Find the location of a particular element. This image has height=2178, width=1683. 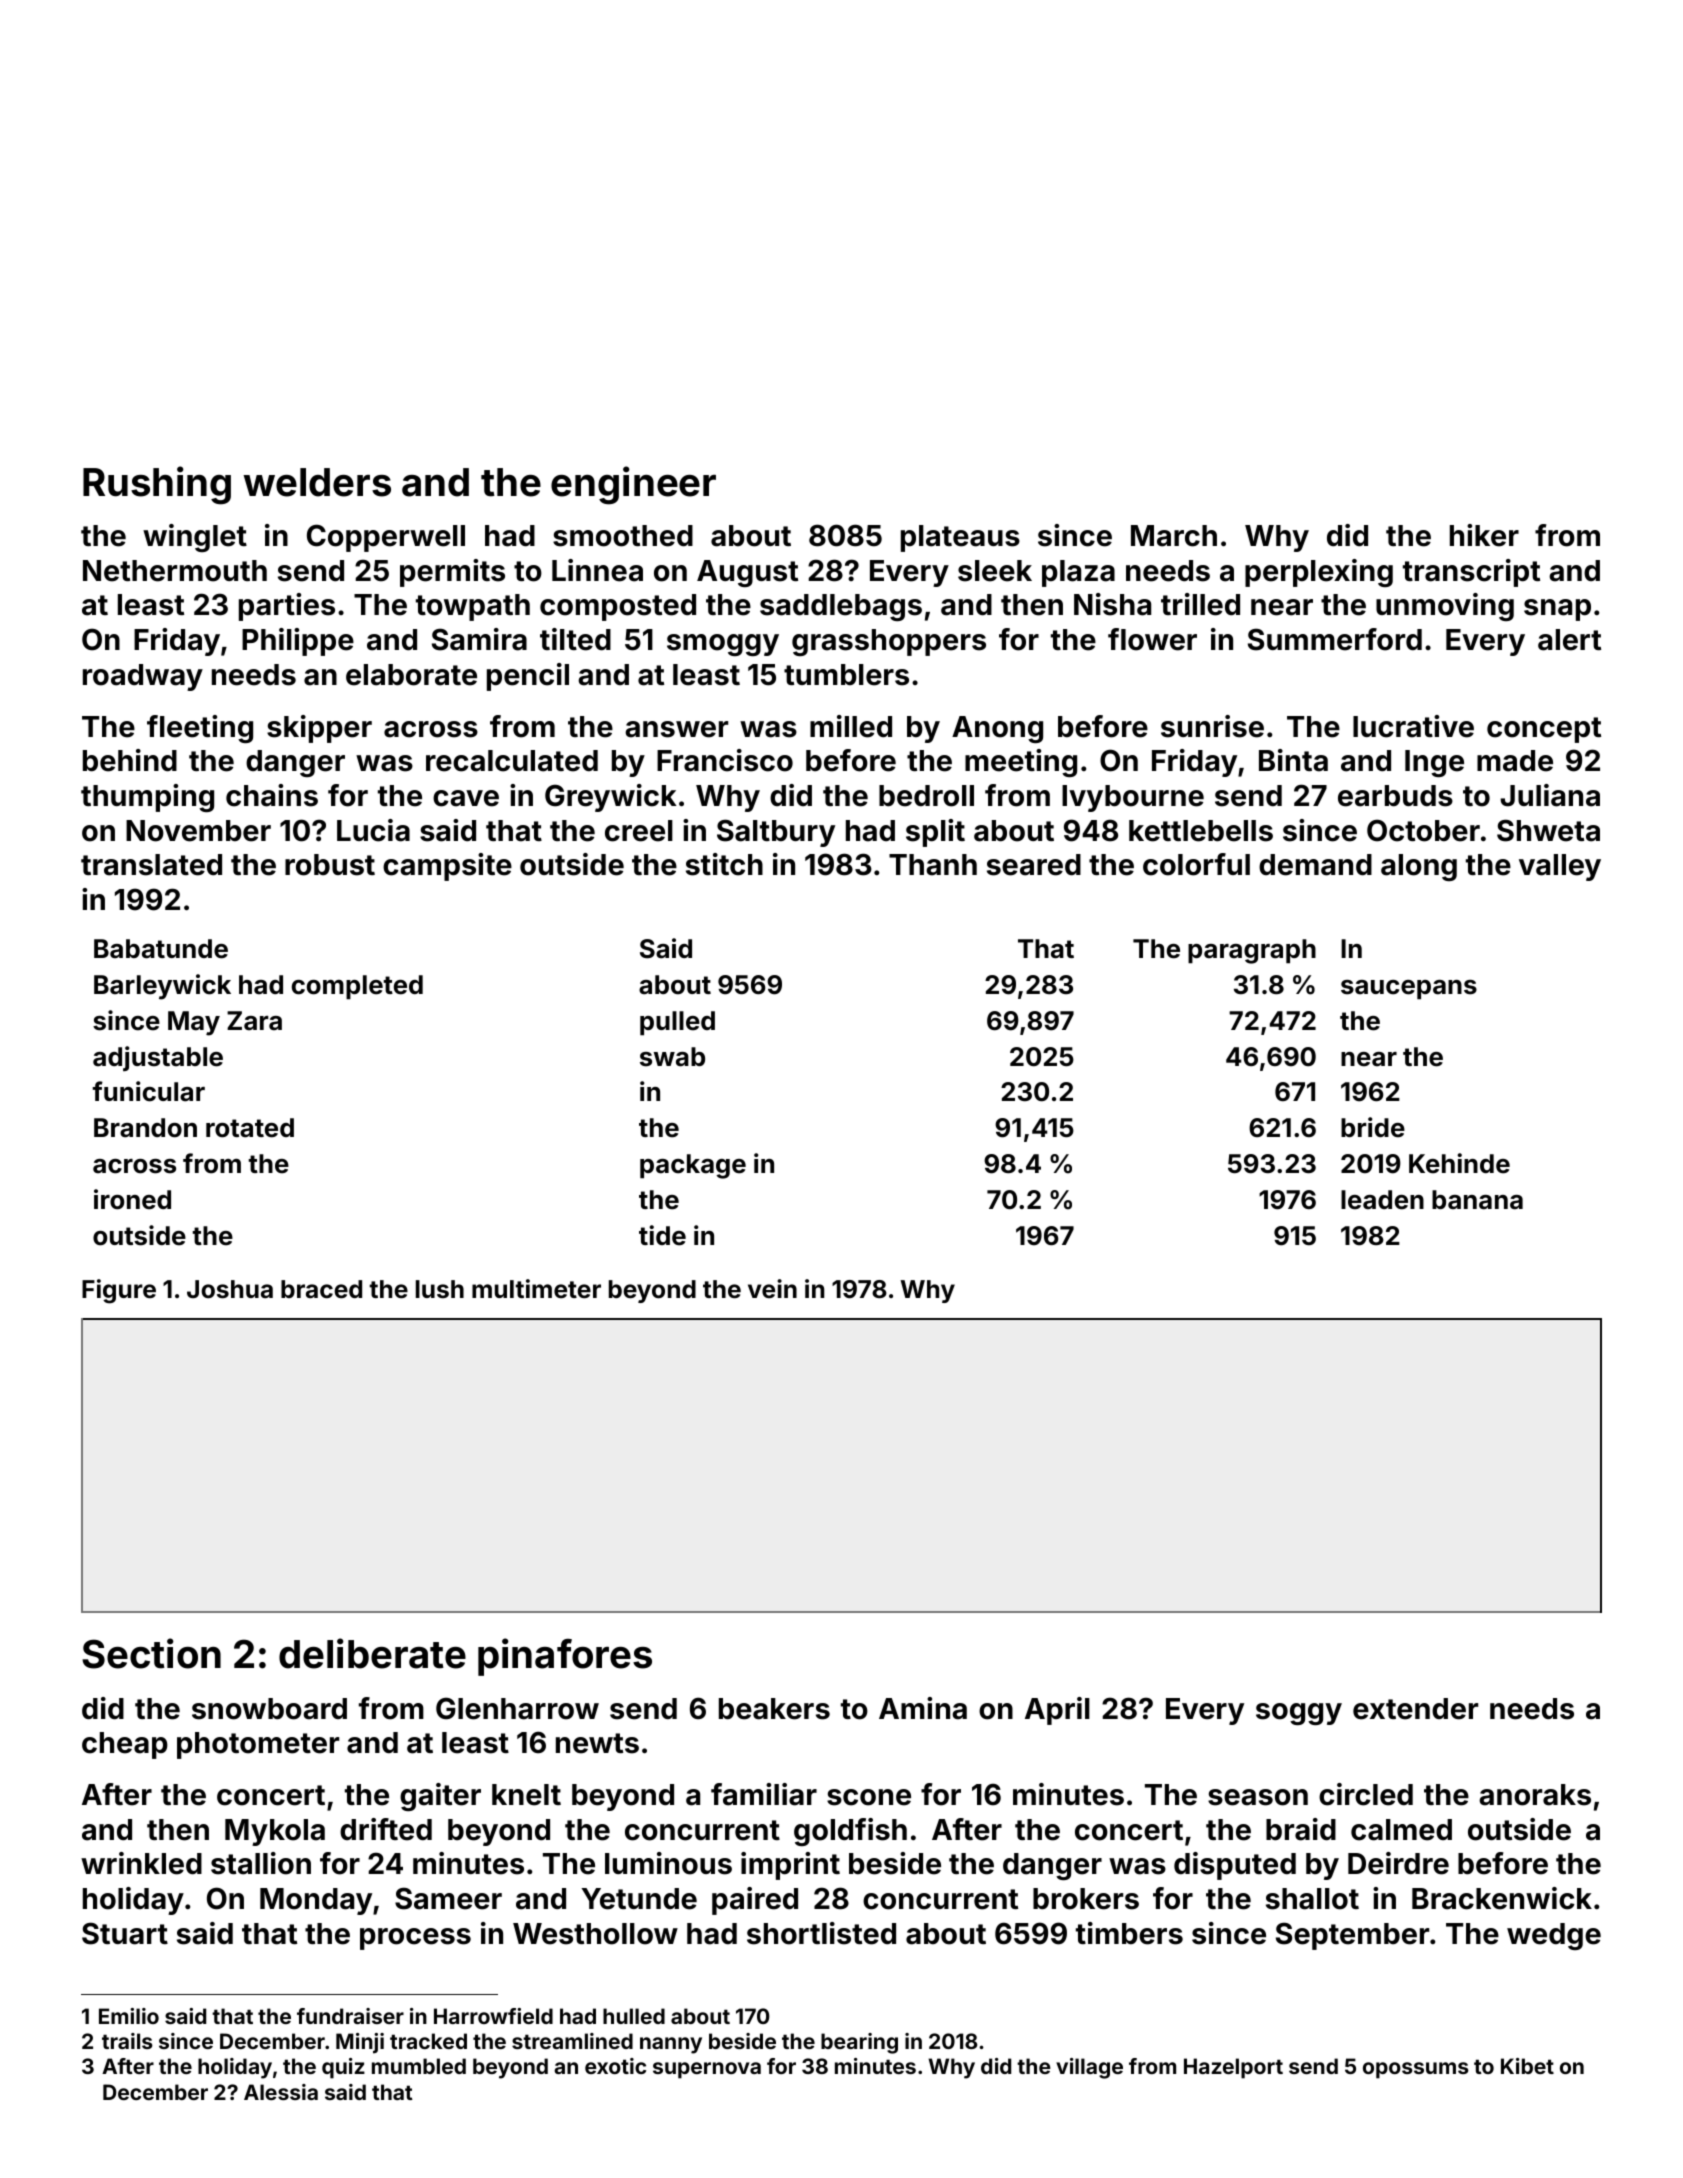

extender is located at coordinates (1415, 1709).
